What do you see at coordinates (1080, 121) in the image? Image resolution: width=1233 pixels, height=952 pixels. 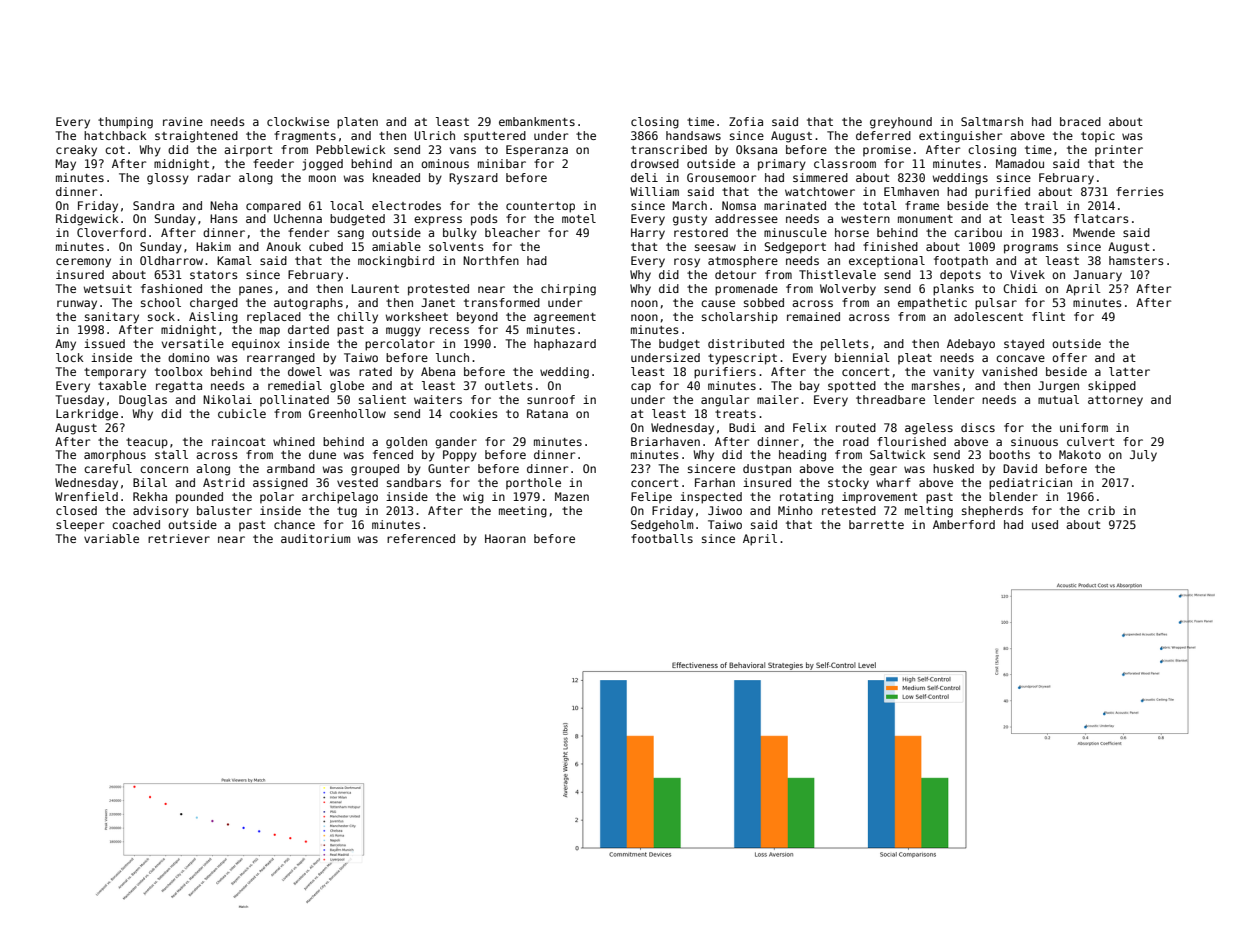 I see `braced` at bounding box center [1080, 121].
